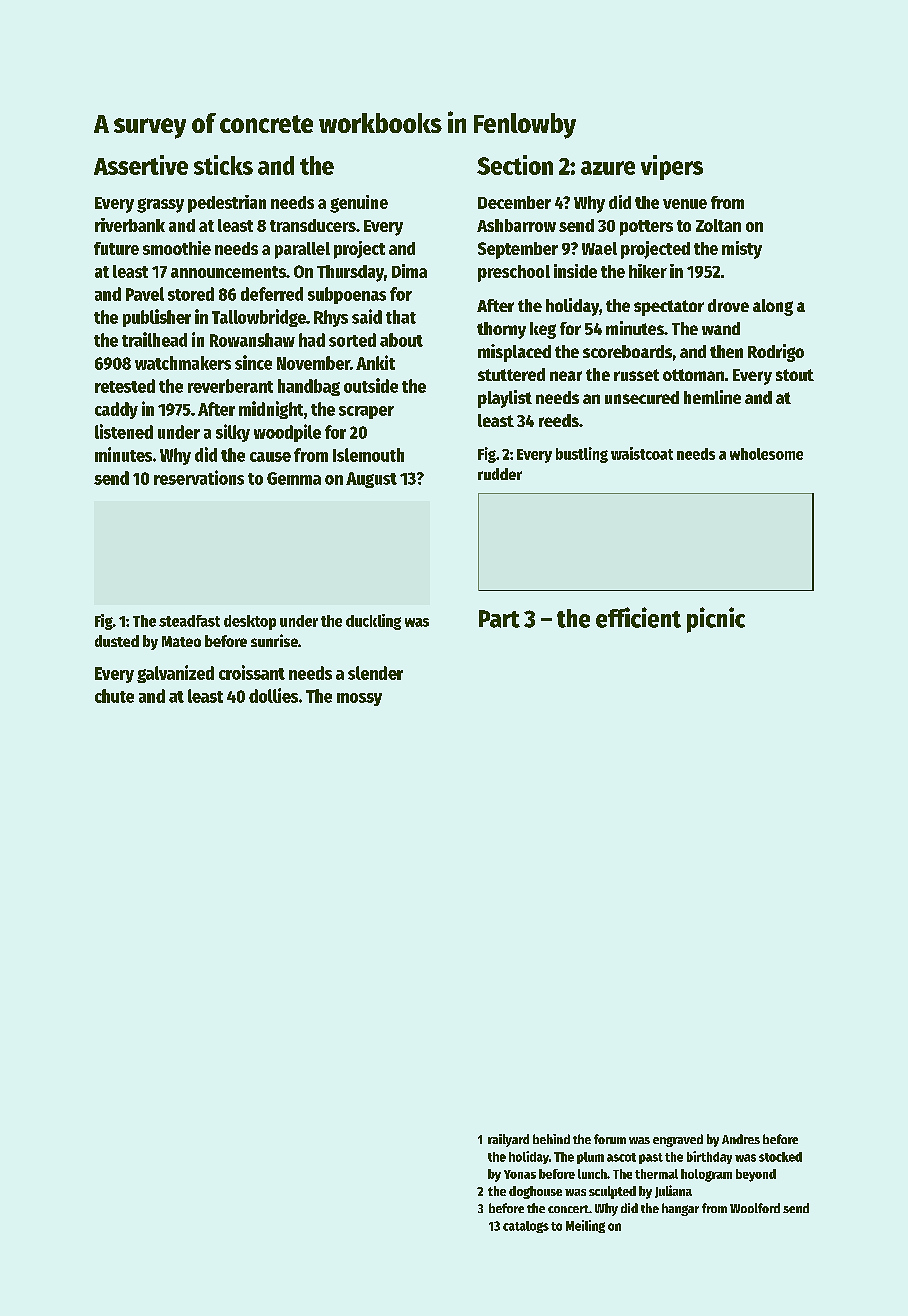 The width and height of the image is (908, 1316). Describe the element at coordinates (359, 699) in the image. I see `mossy` at that location.
